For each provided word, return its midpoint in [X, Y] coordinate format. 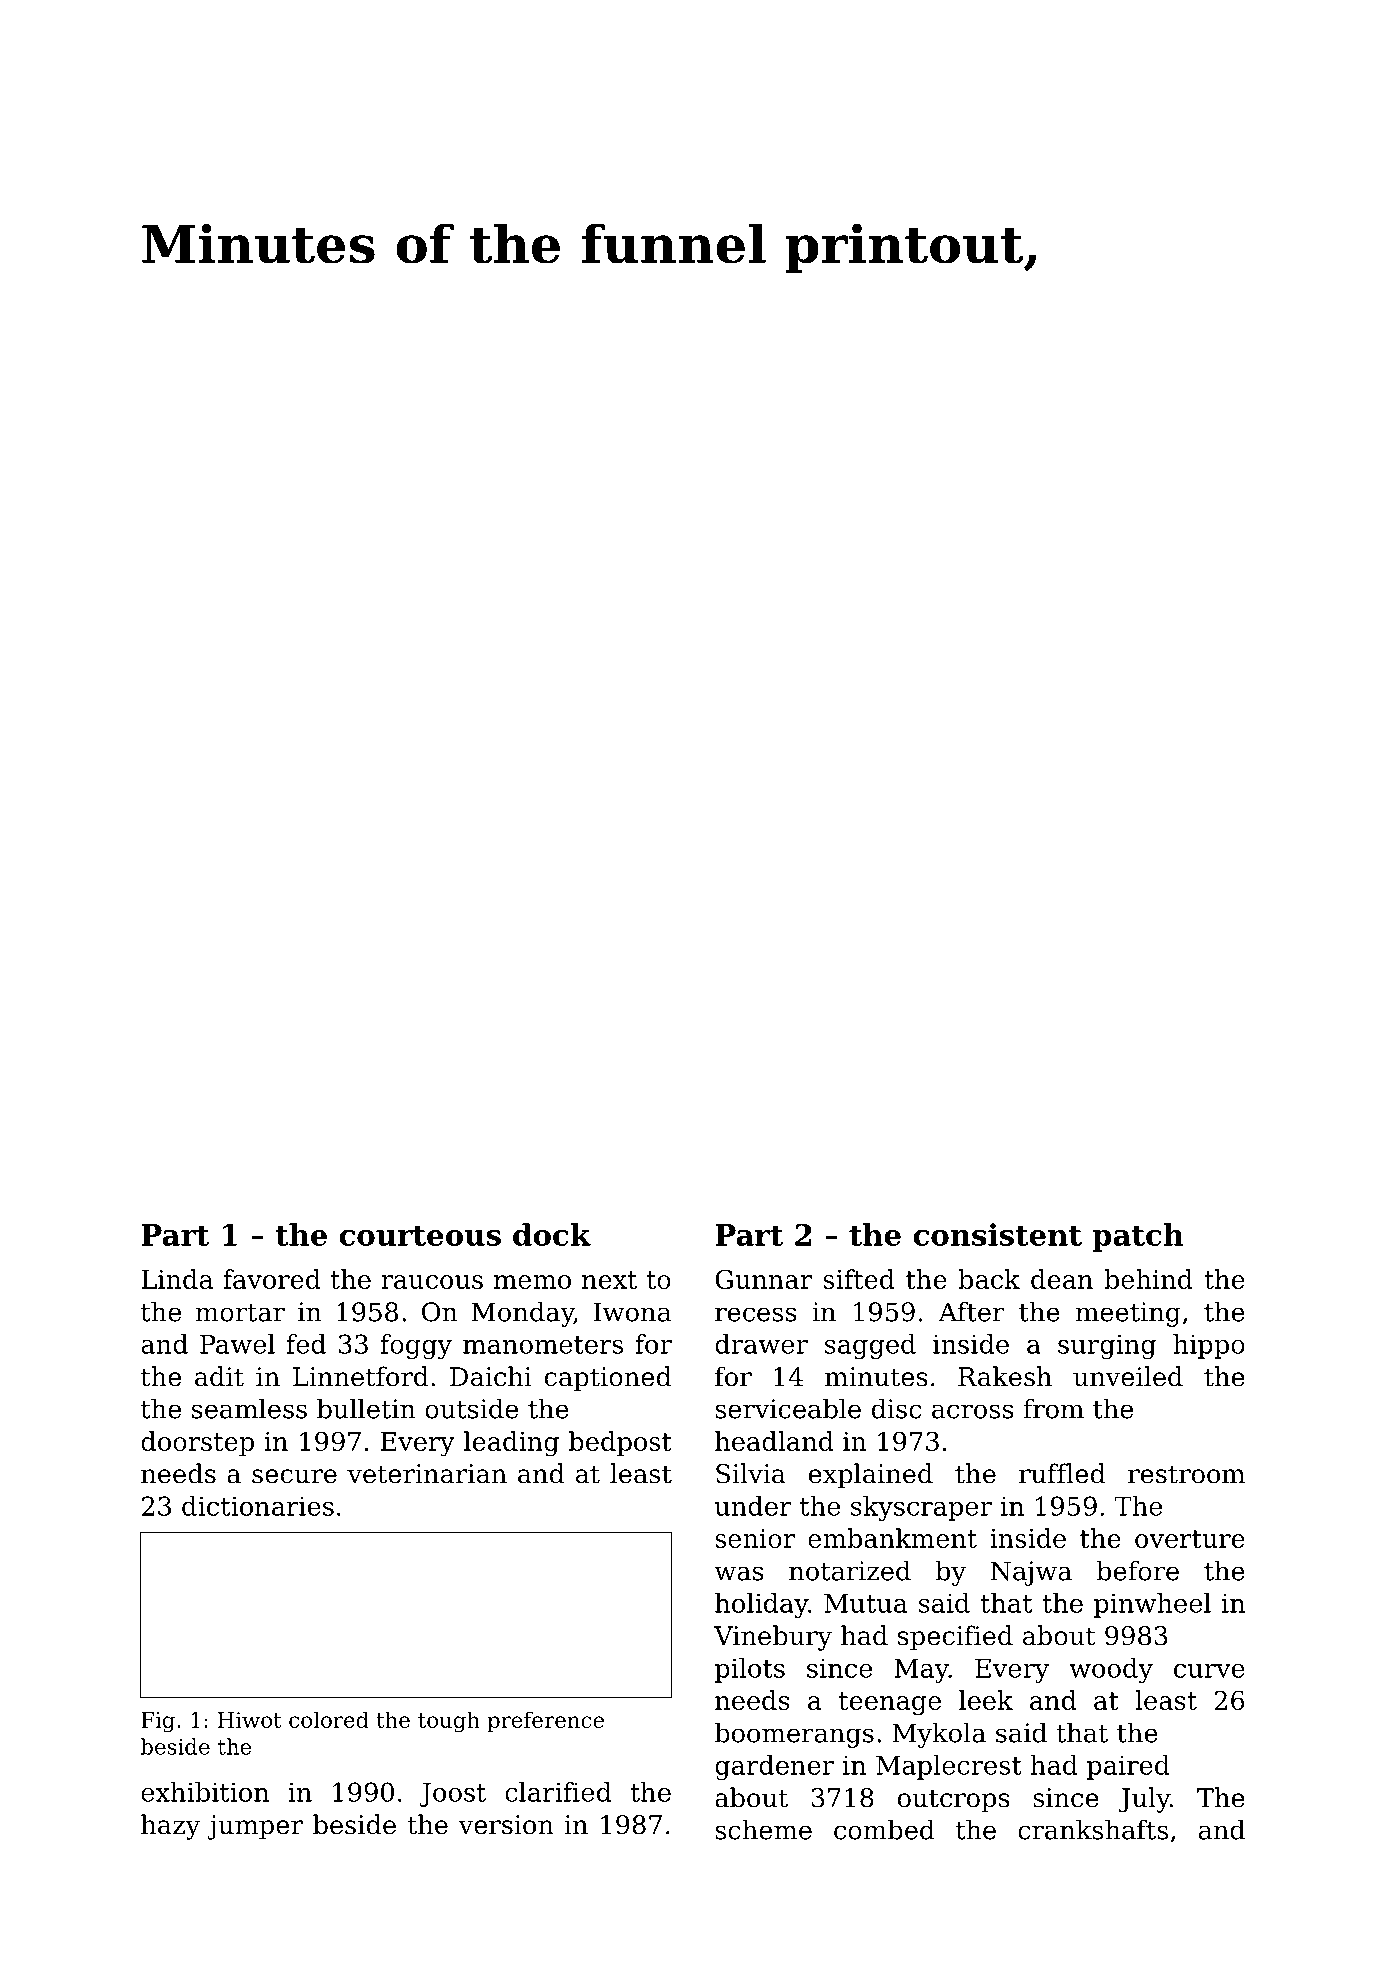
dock [552, 1234]
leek [986, 1700]
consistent [997, 1234]
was [739, 1573]
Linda [177, 1279]
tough [449, 1722]
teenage [890, 1704]
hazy [170, 1827]
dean [1062, 1279]
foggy [416, 1346]
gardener [774, 1767]
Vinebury [773, 1638]
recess [756, 1314]
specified [955, 1638]
